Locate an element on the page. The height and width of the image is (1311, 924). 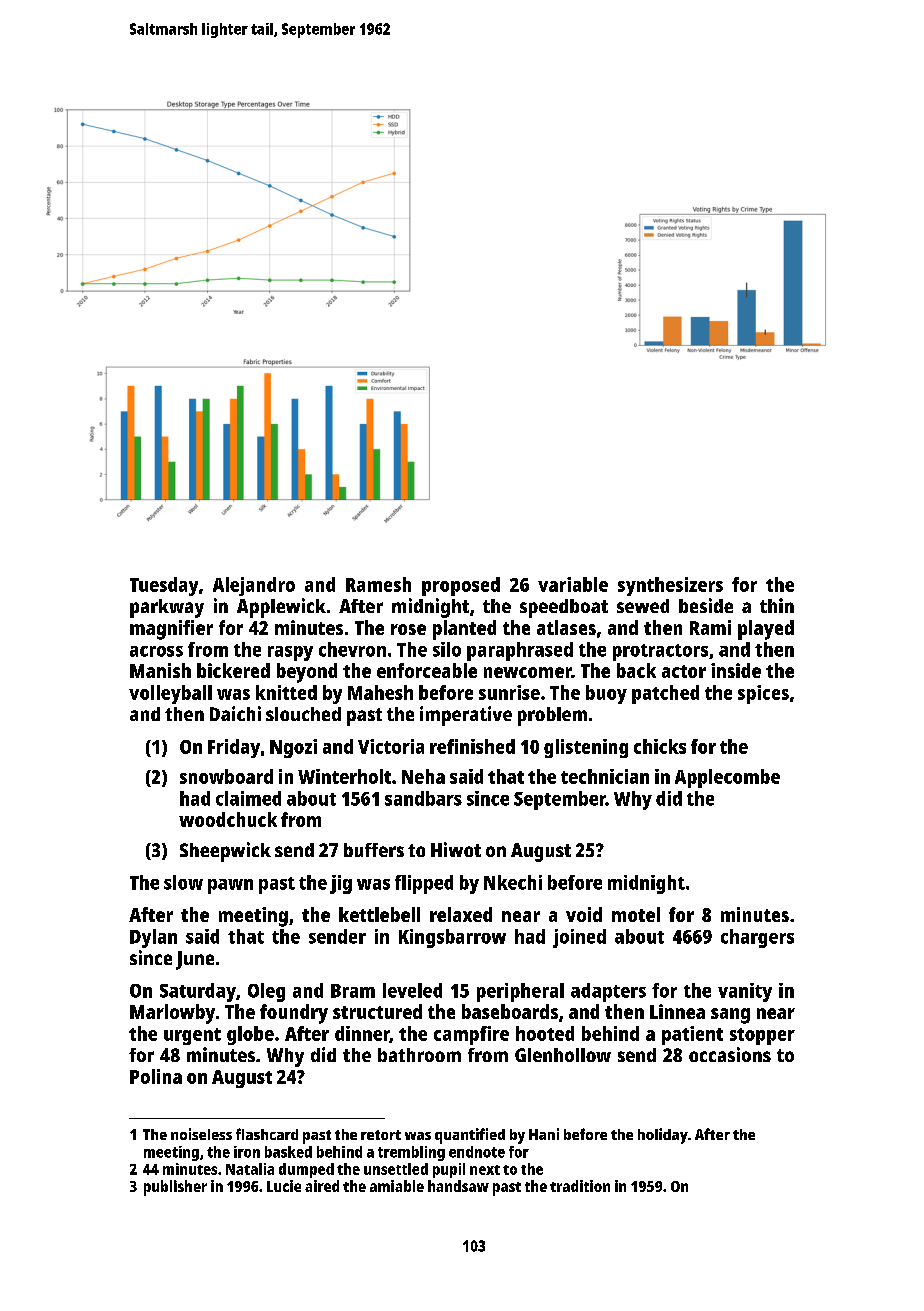
technician is located at coordinates (605, 776).
